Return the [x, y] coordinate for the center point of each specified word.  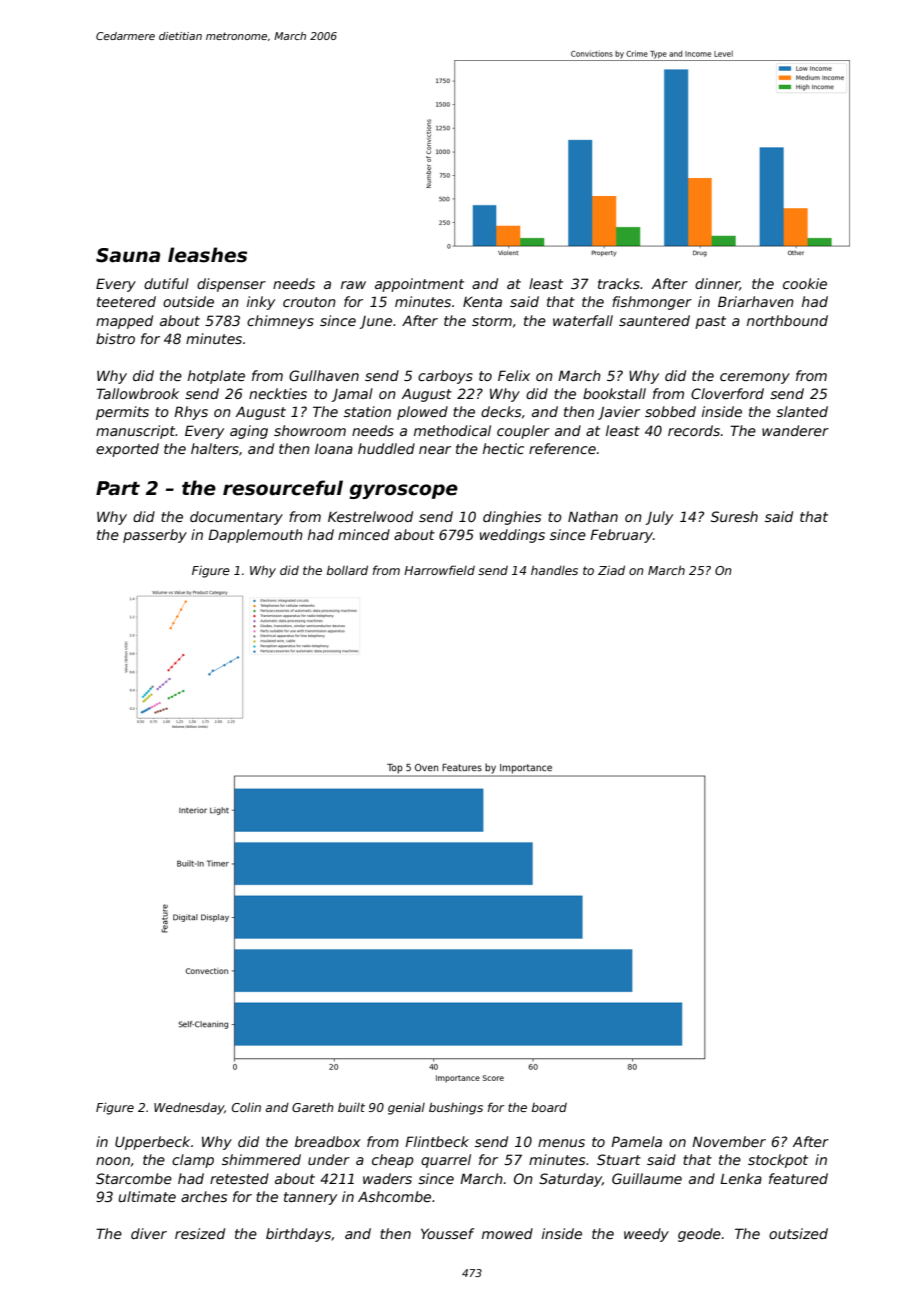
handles [554, 570]
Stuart [619, 1159]
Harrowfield [439, 570]
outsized [798, 1233]
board [549, 1107]
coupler [523, 432]
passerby [155, 536]
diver [149, 1233]
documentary [236, 518]
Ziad [611, 570]
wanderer [795, 430]
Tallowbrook [137, 393]
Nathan [593, 516]
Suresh [734, 516]
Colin [246, 1107]
